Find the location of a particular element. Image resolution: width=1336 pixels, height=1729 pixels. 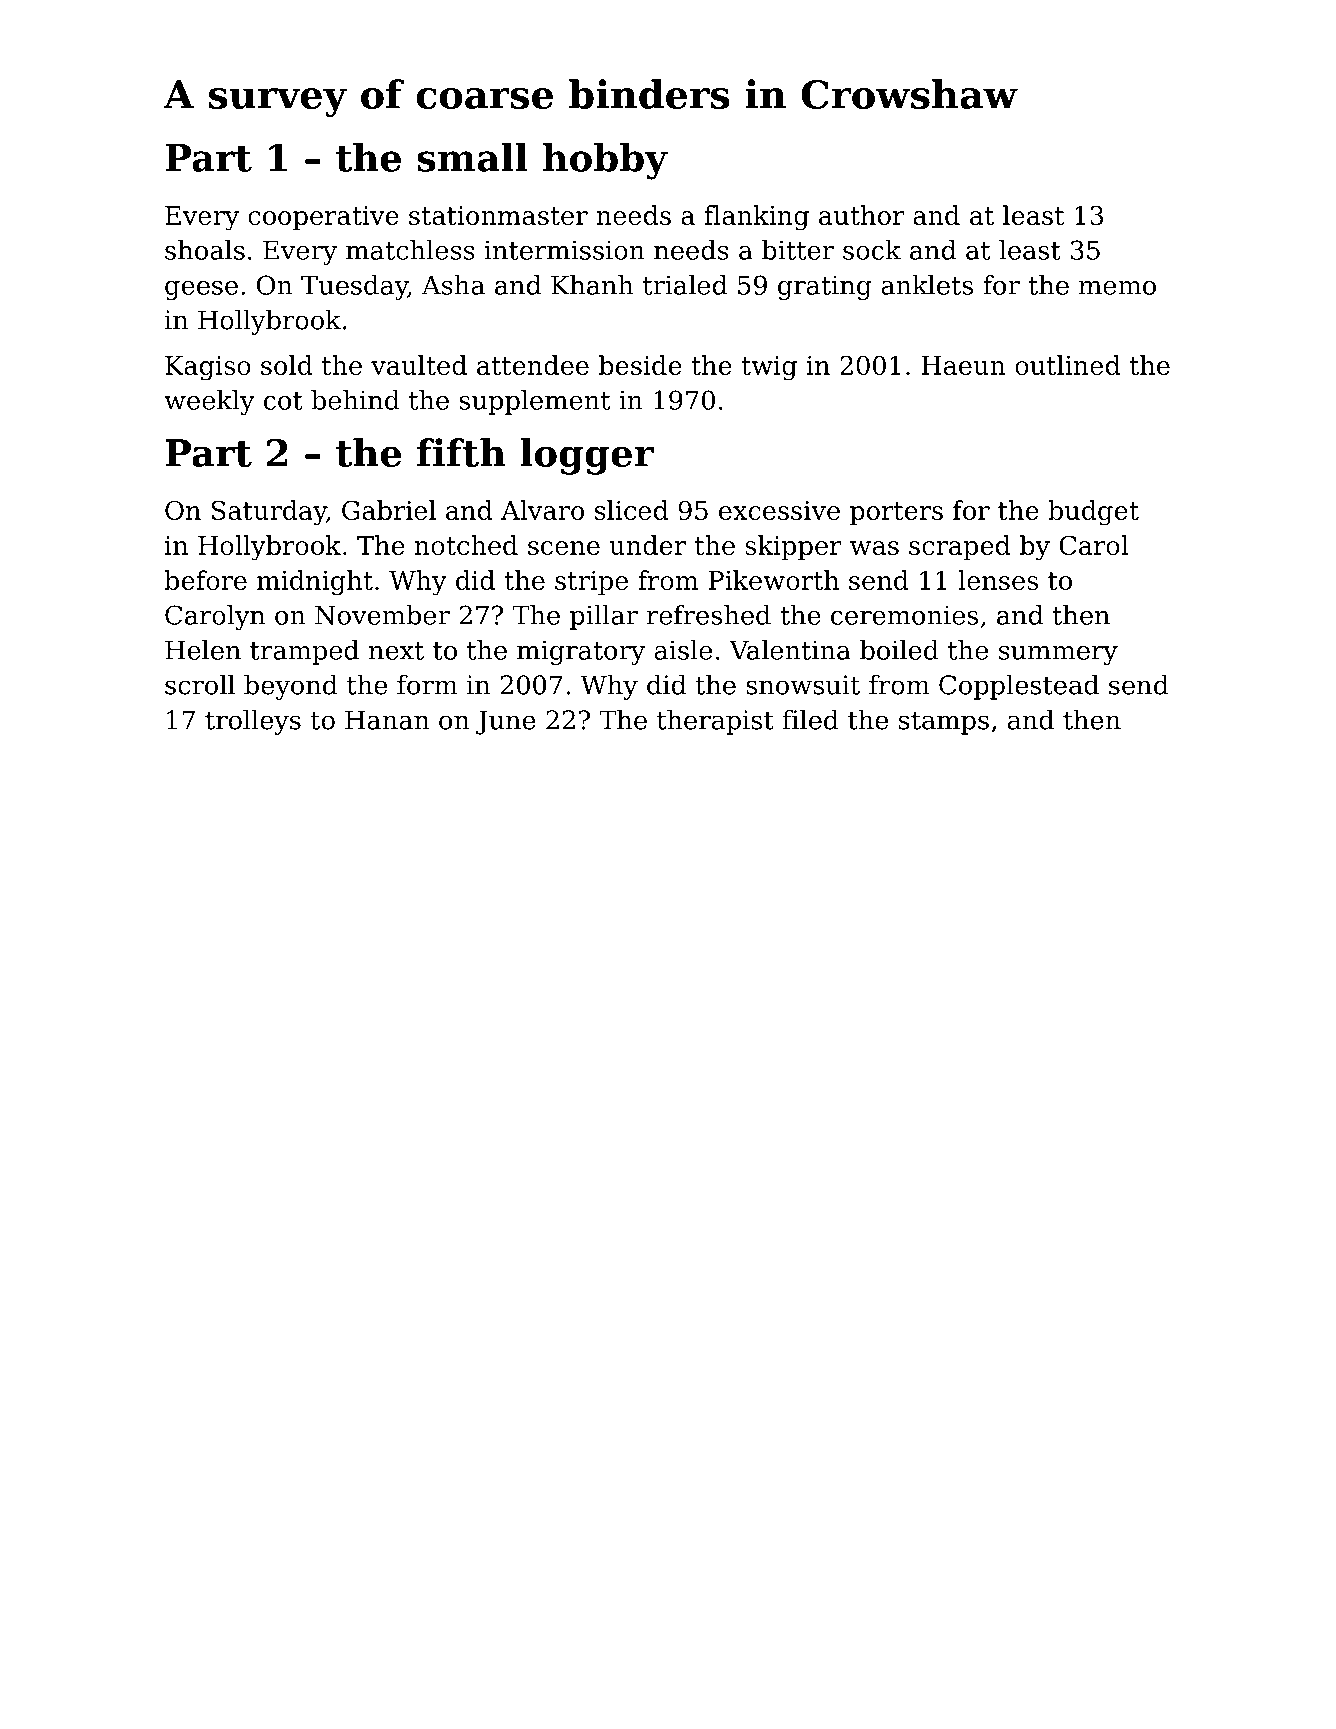

twig is located at coordinates (769, 368).
